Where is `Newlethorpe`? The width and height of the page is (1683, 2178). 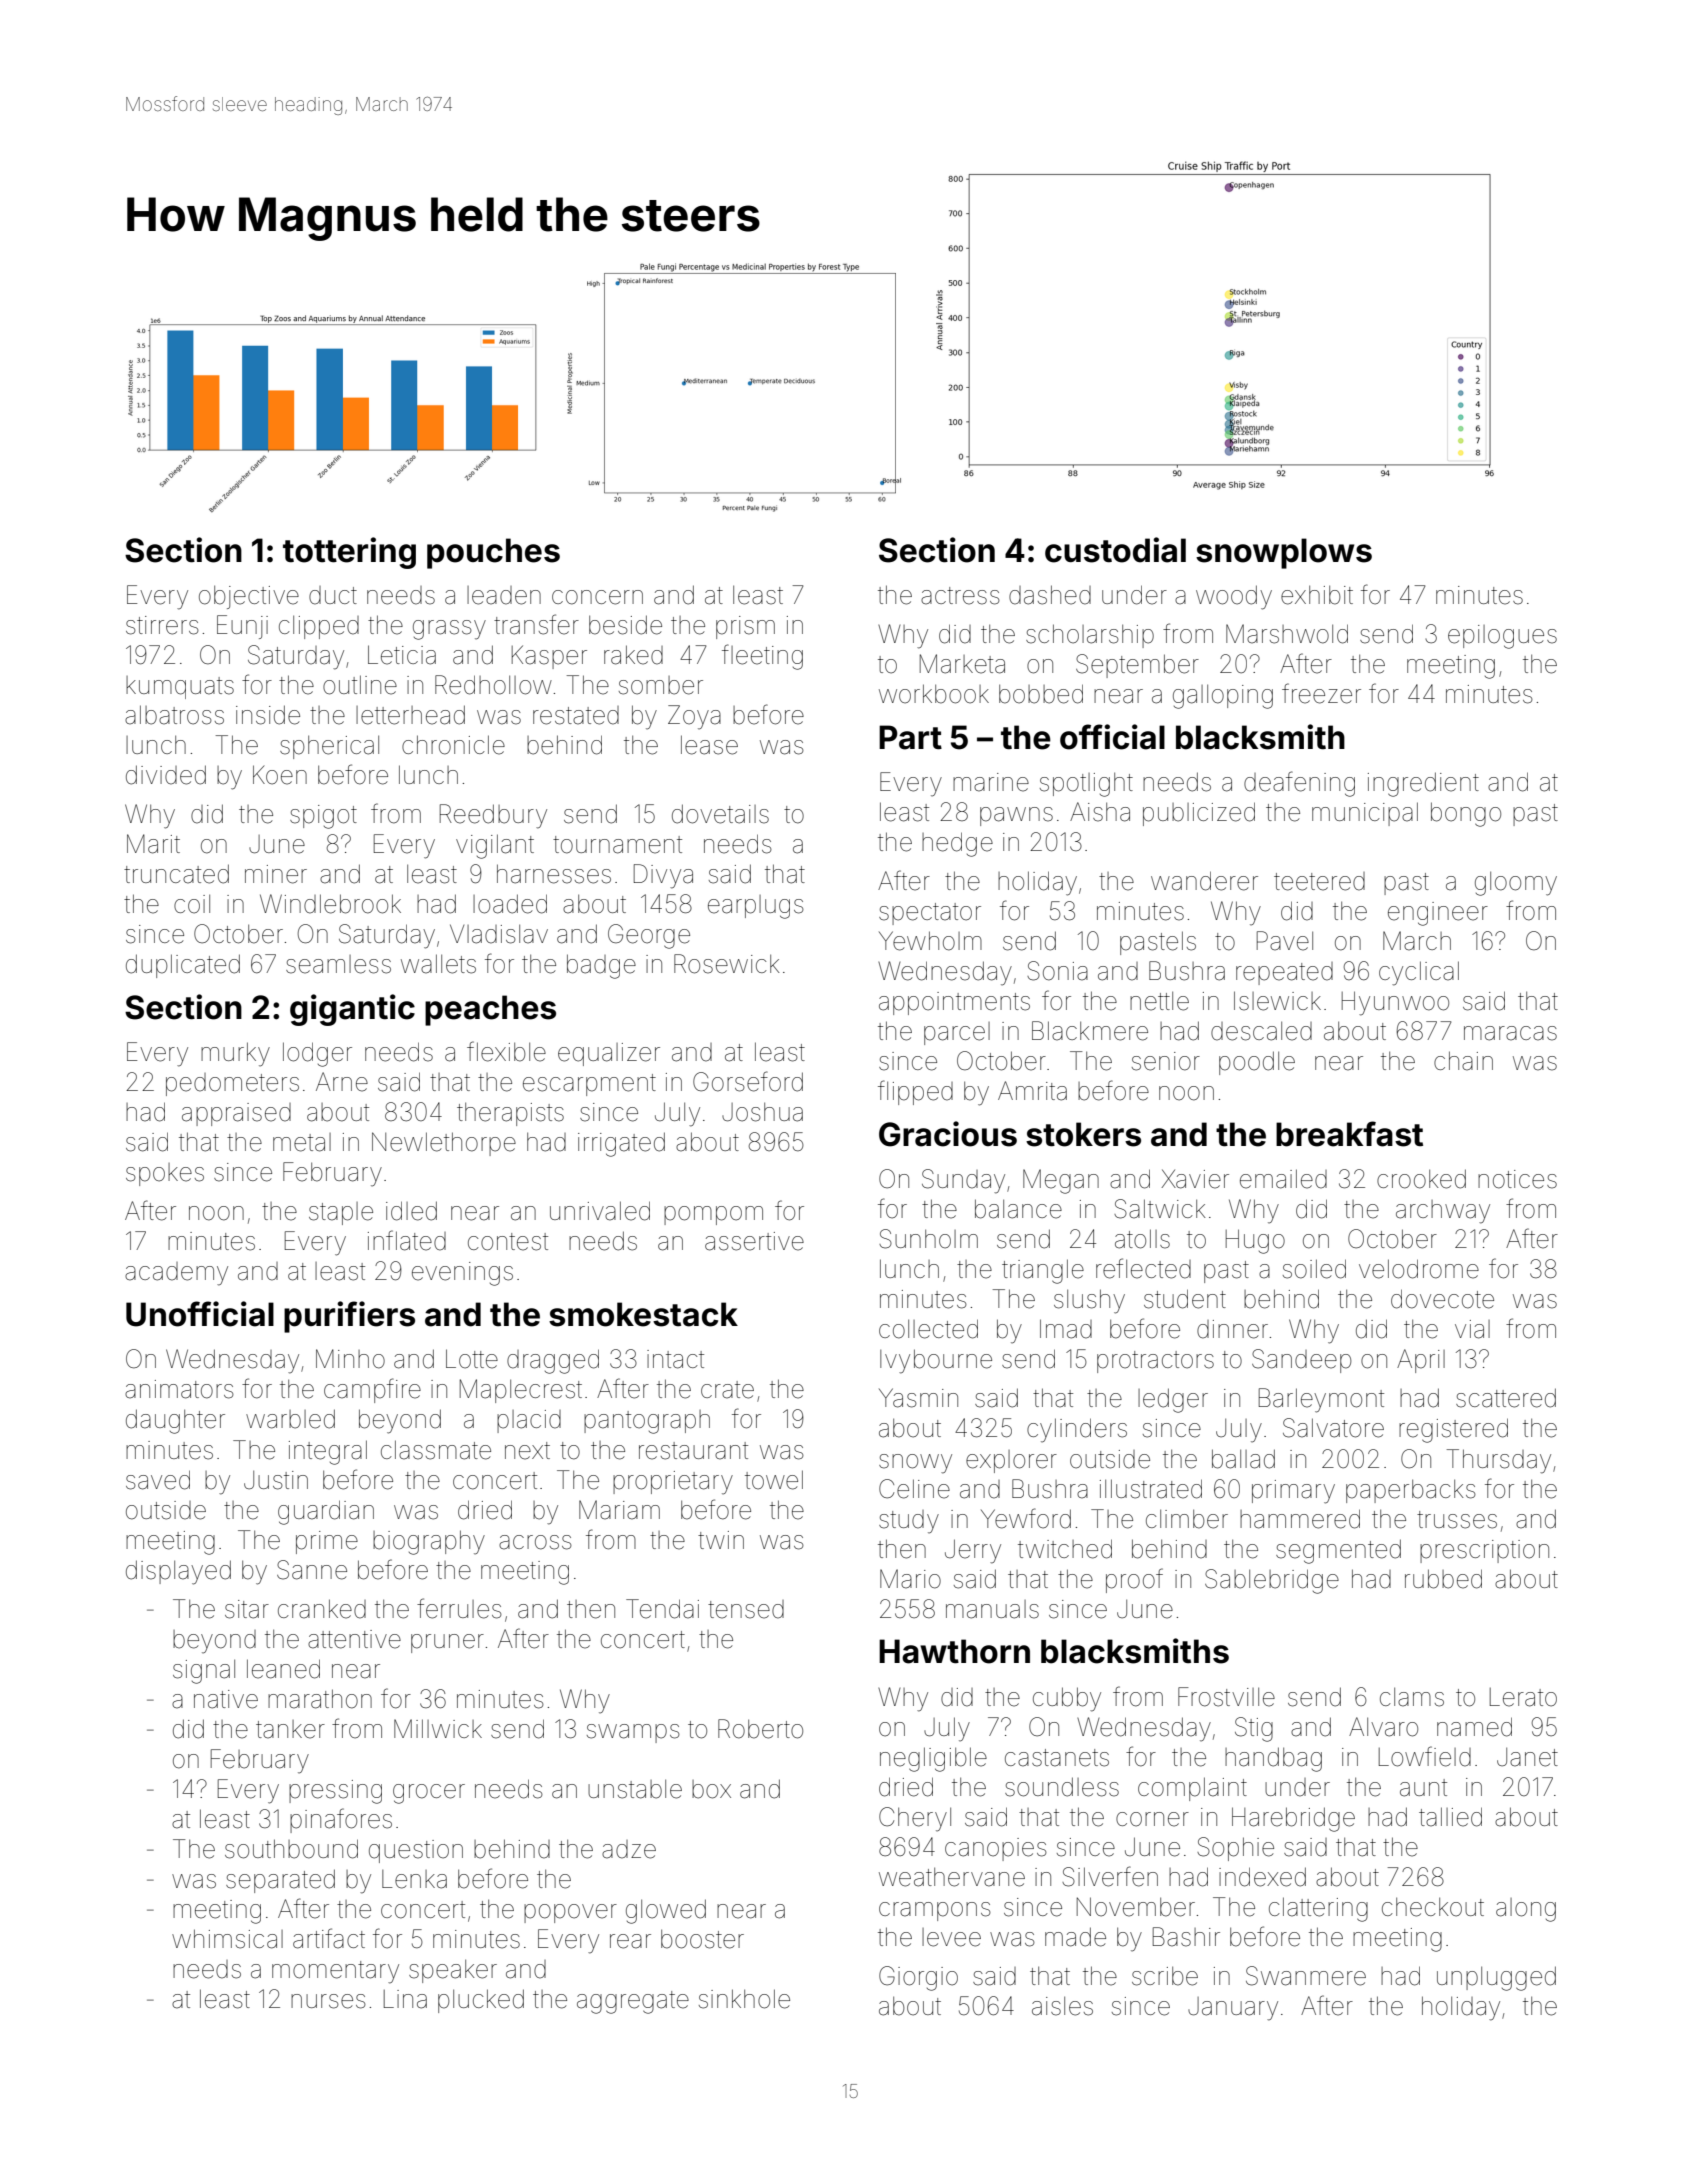 Newlethorpe is located at coordinates (444, 1144).
